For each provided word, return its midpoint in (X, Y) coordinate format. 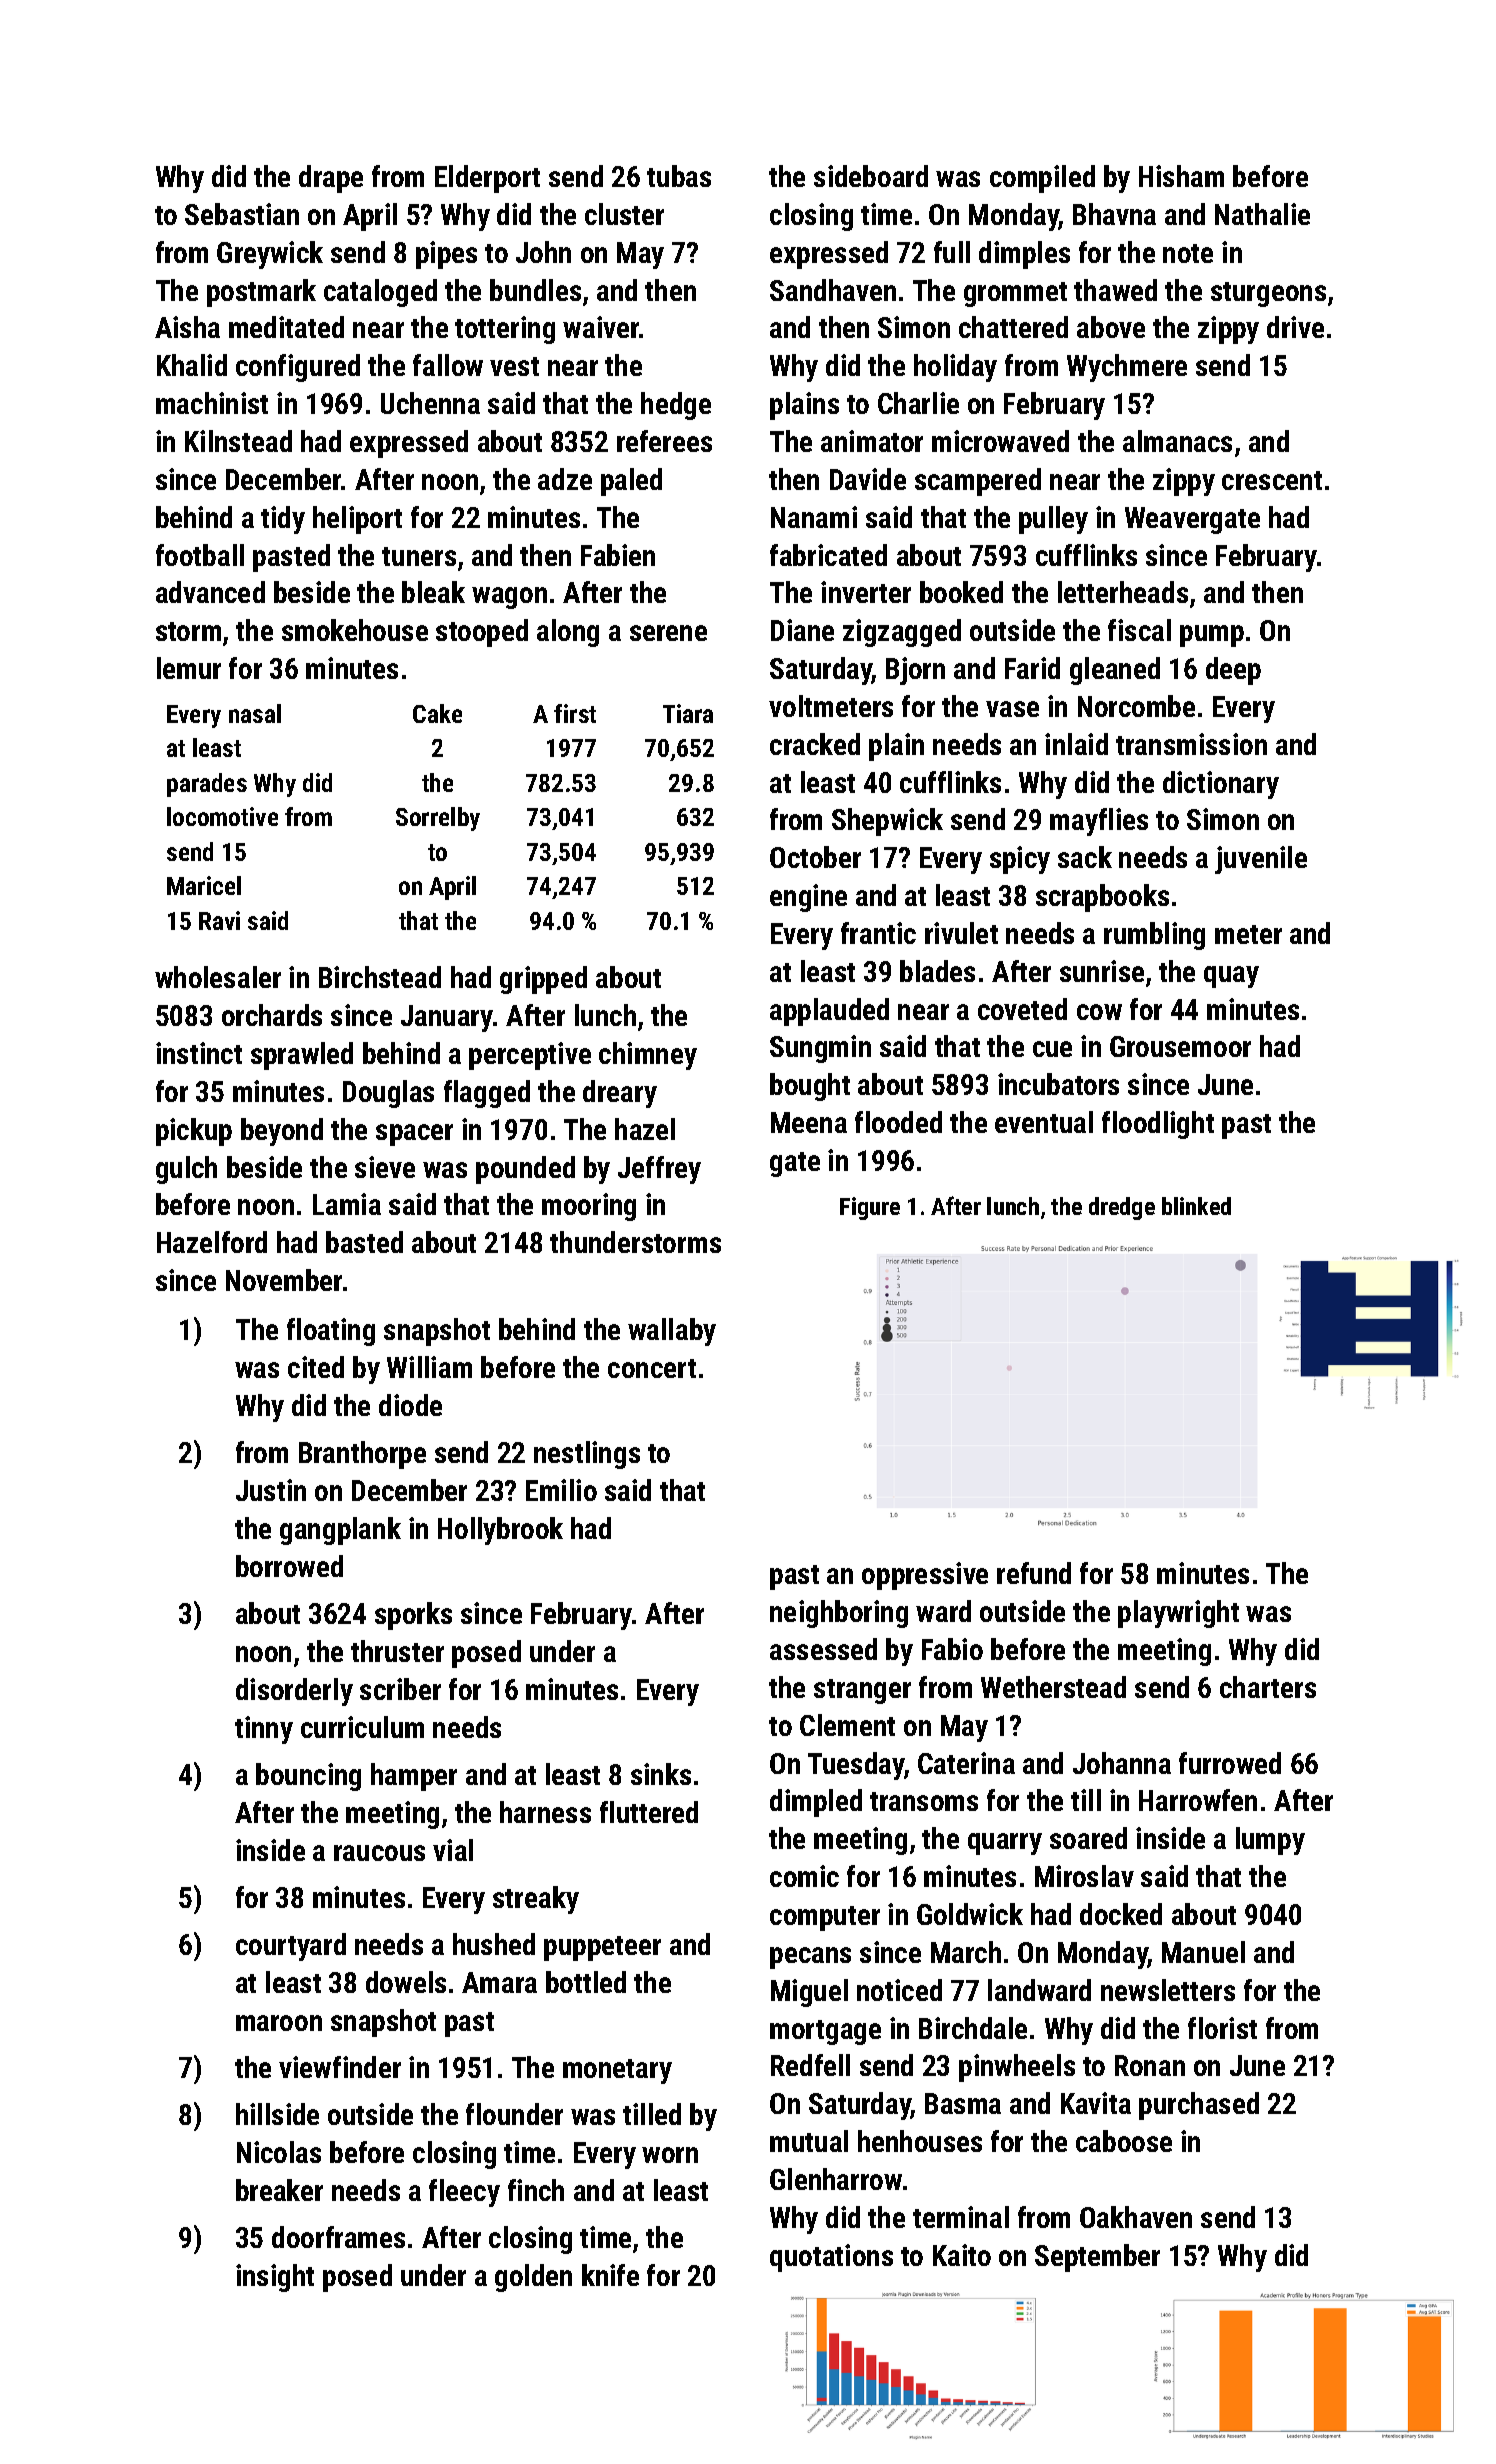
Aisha (187, 327)
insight (275, 2278)
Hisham (1181, 176)
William (429, 1367)
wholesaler (218, 977)
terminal (961, 2217)
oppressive (925, 1576)
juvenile (1261, 860)
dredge (1122, 1208)
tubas (679, 176)
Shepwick (887, 822)
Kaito (962, 2255)
